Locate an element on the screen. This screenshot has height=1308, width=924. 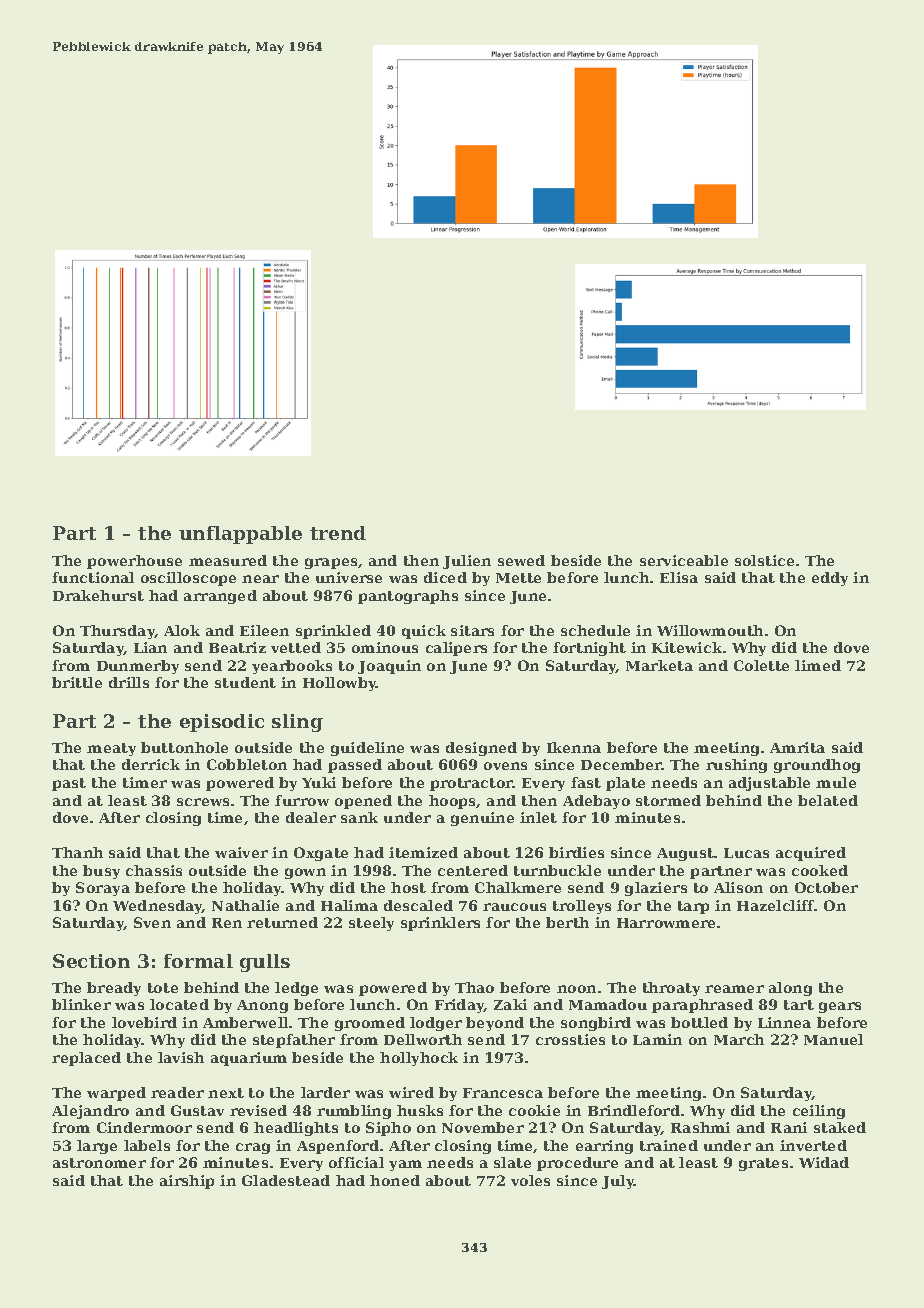
Linnea is located at coordinates (784, 1022).
